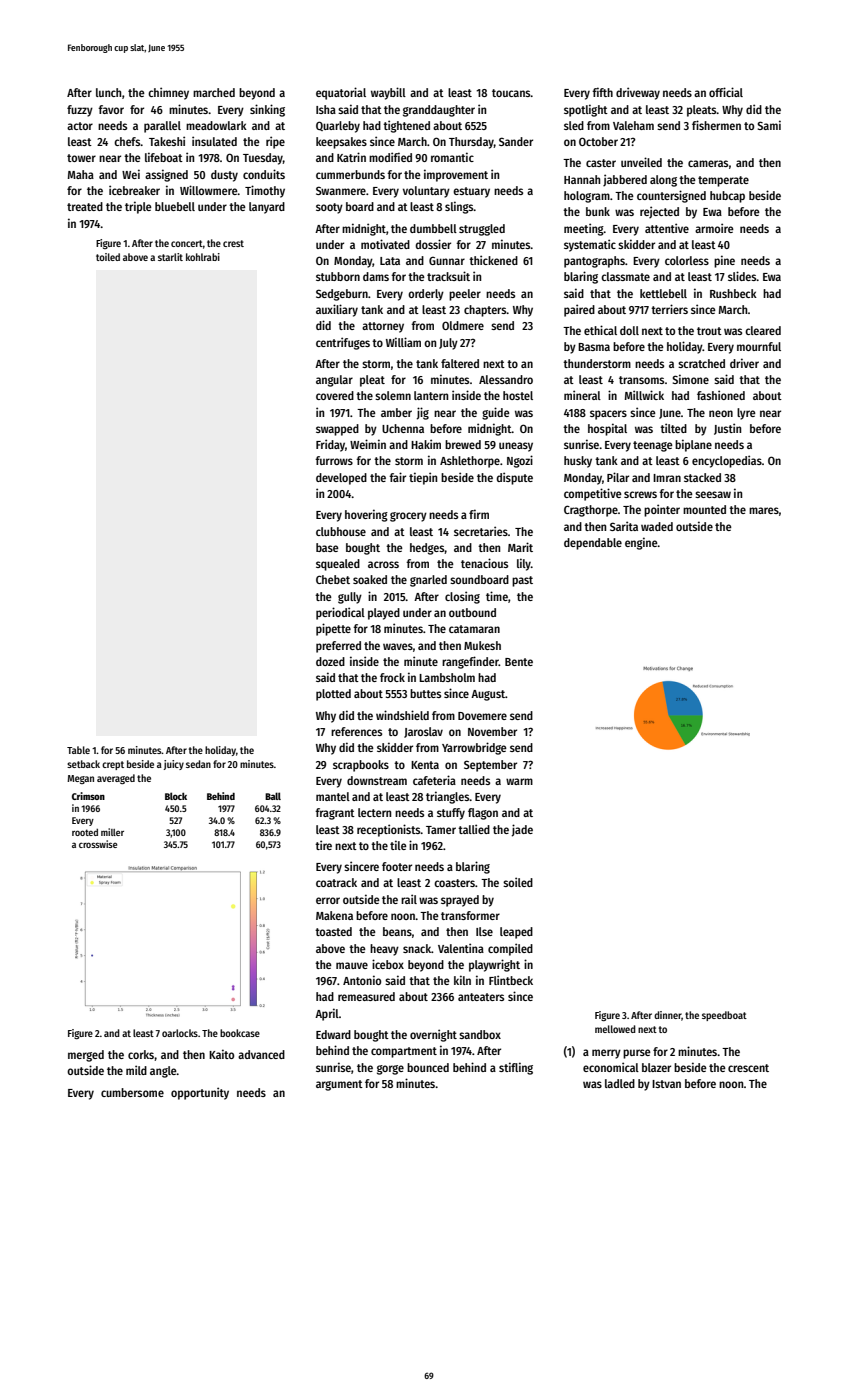  What do you see at coordinates (342, 295) in the document?
I see `Sedgeburn` at bounding box center [342, 295].
